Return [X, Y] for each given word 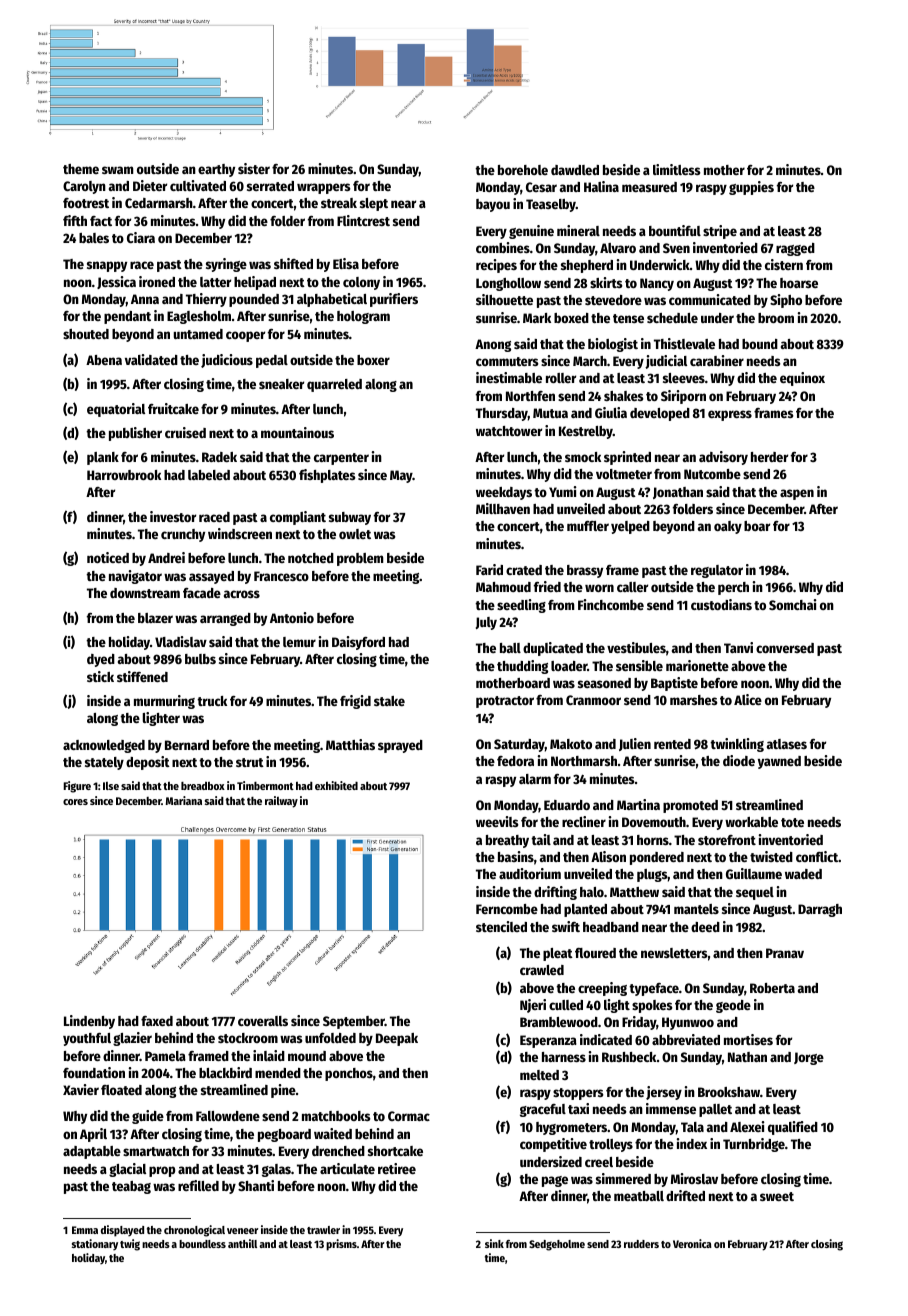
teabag [131, 1187]
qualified [793, 1128]
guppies [751, 188]
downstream [145, 593]
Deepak [397, 1039]
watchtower [509, 431]
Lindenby [89, 1022]
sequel [755, 893]
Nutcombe [712, 474]
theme [81, 169]
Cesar [541, 187]
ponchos [349, 1074]
